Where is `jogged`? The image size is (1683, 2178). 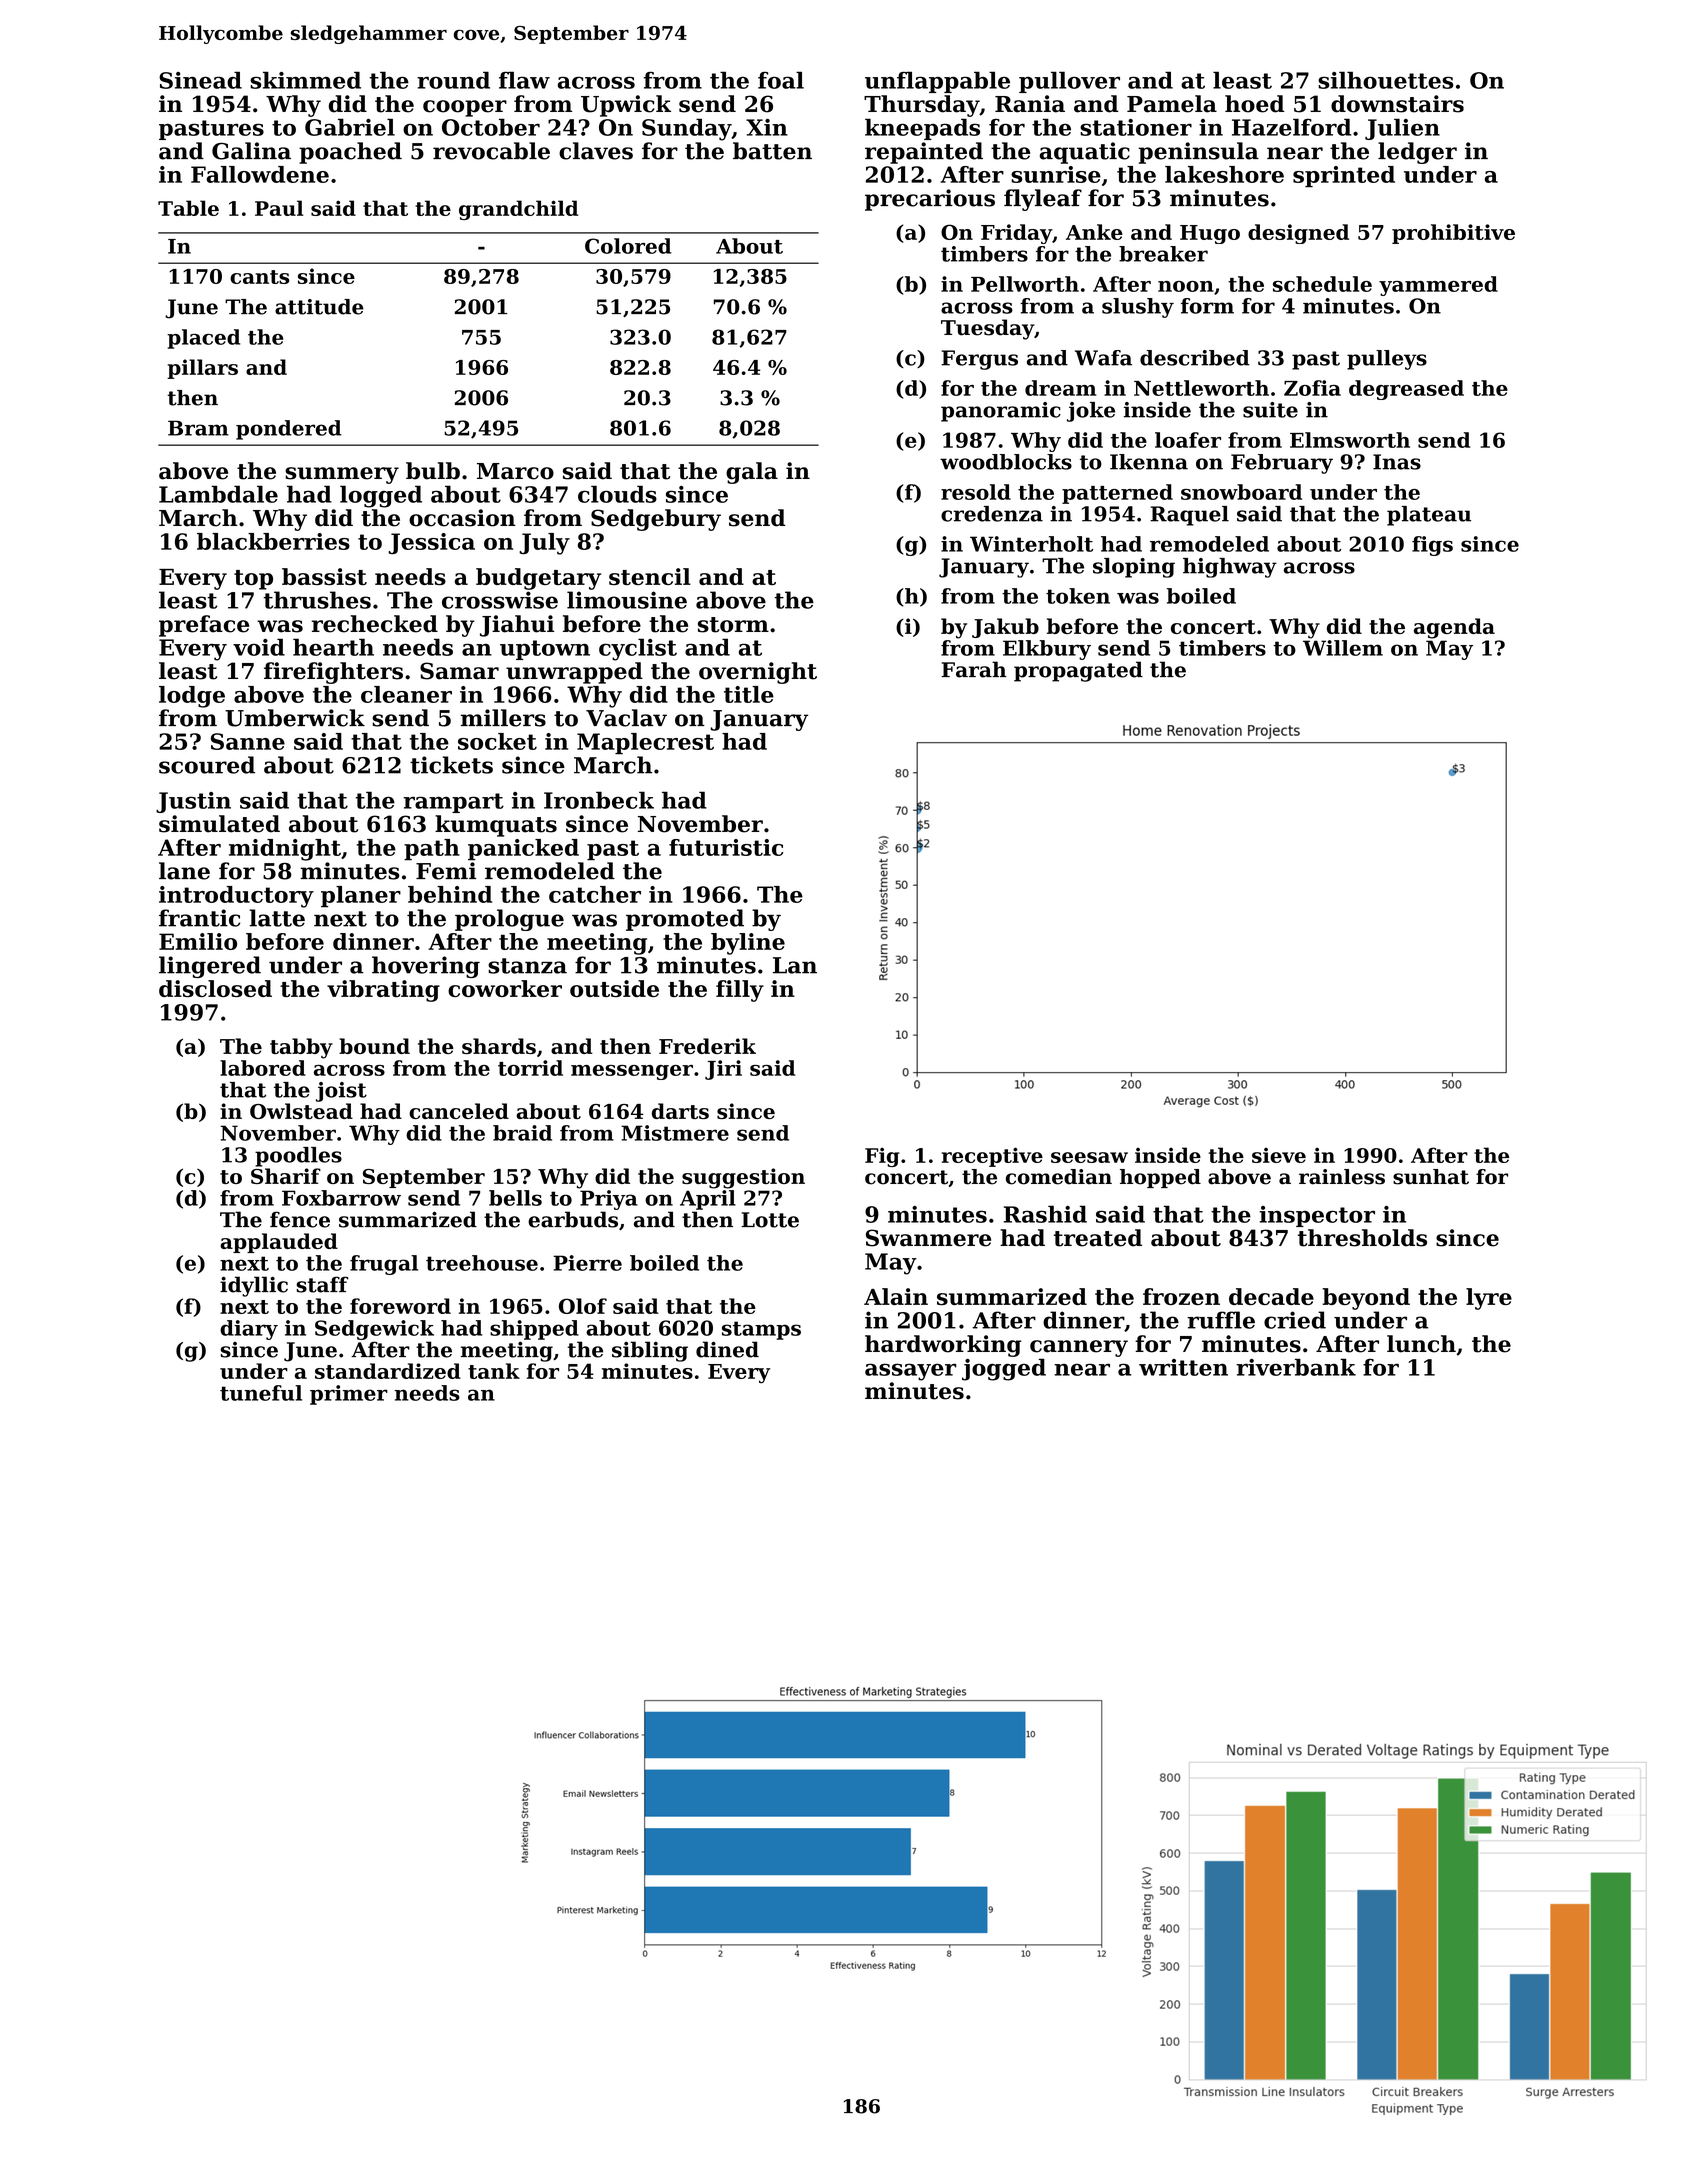
jogged is located at coordinates (1004, 1369).
